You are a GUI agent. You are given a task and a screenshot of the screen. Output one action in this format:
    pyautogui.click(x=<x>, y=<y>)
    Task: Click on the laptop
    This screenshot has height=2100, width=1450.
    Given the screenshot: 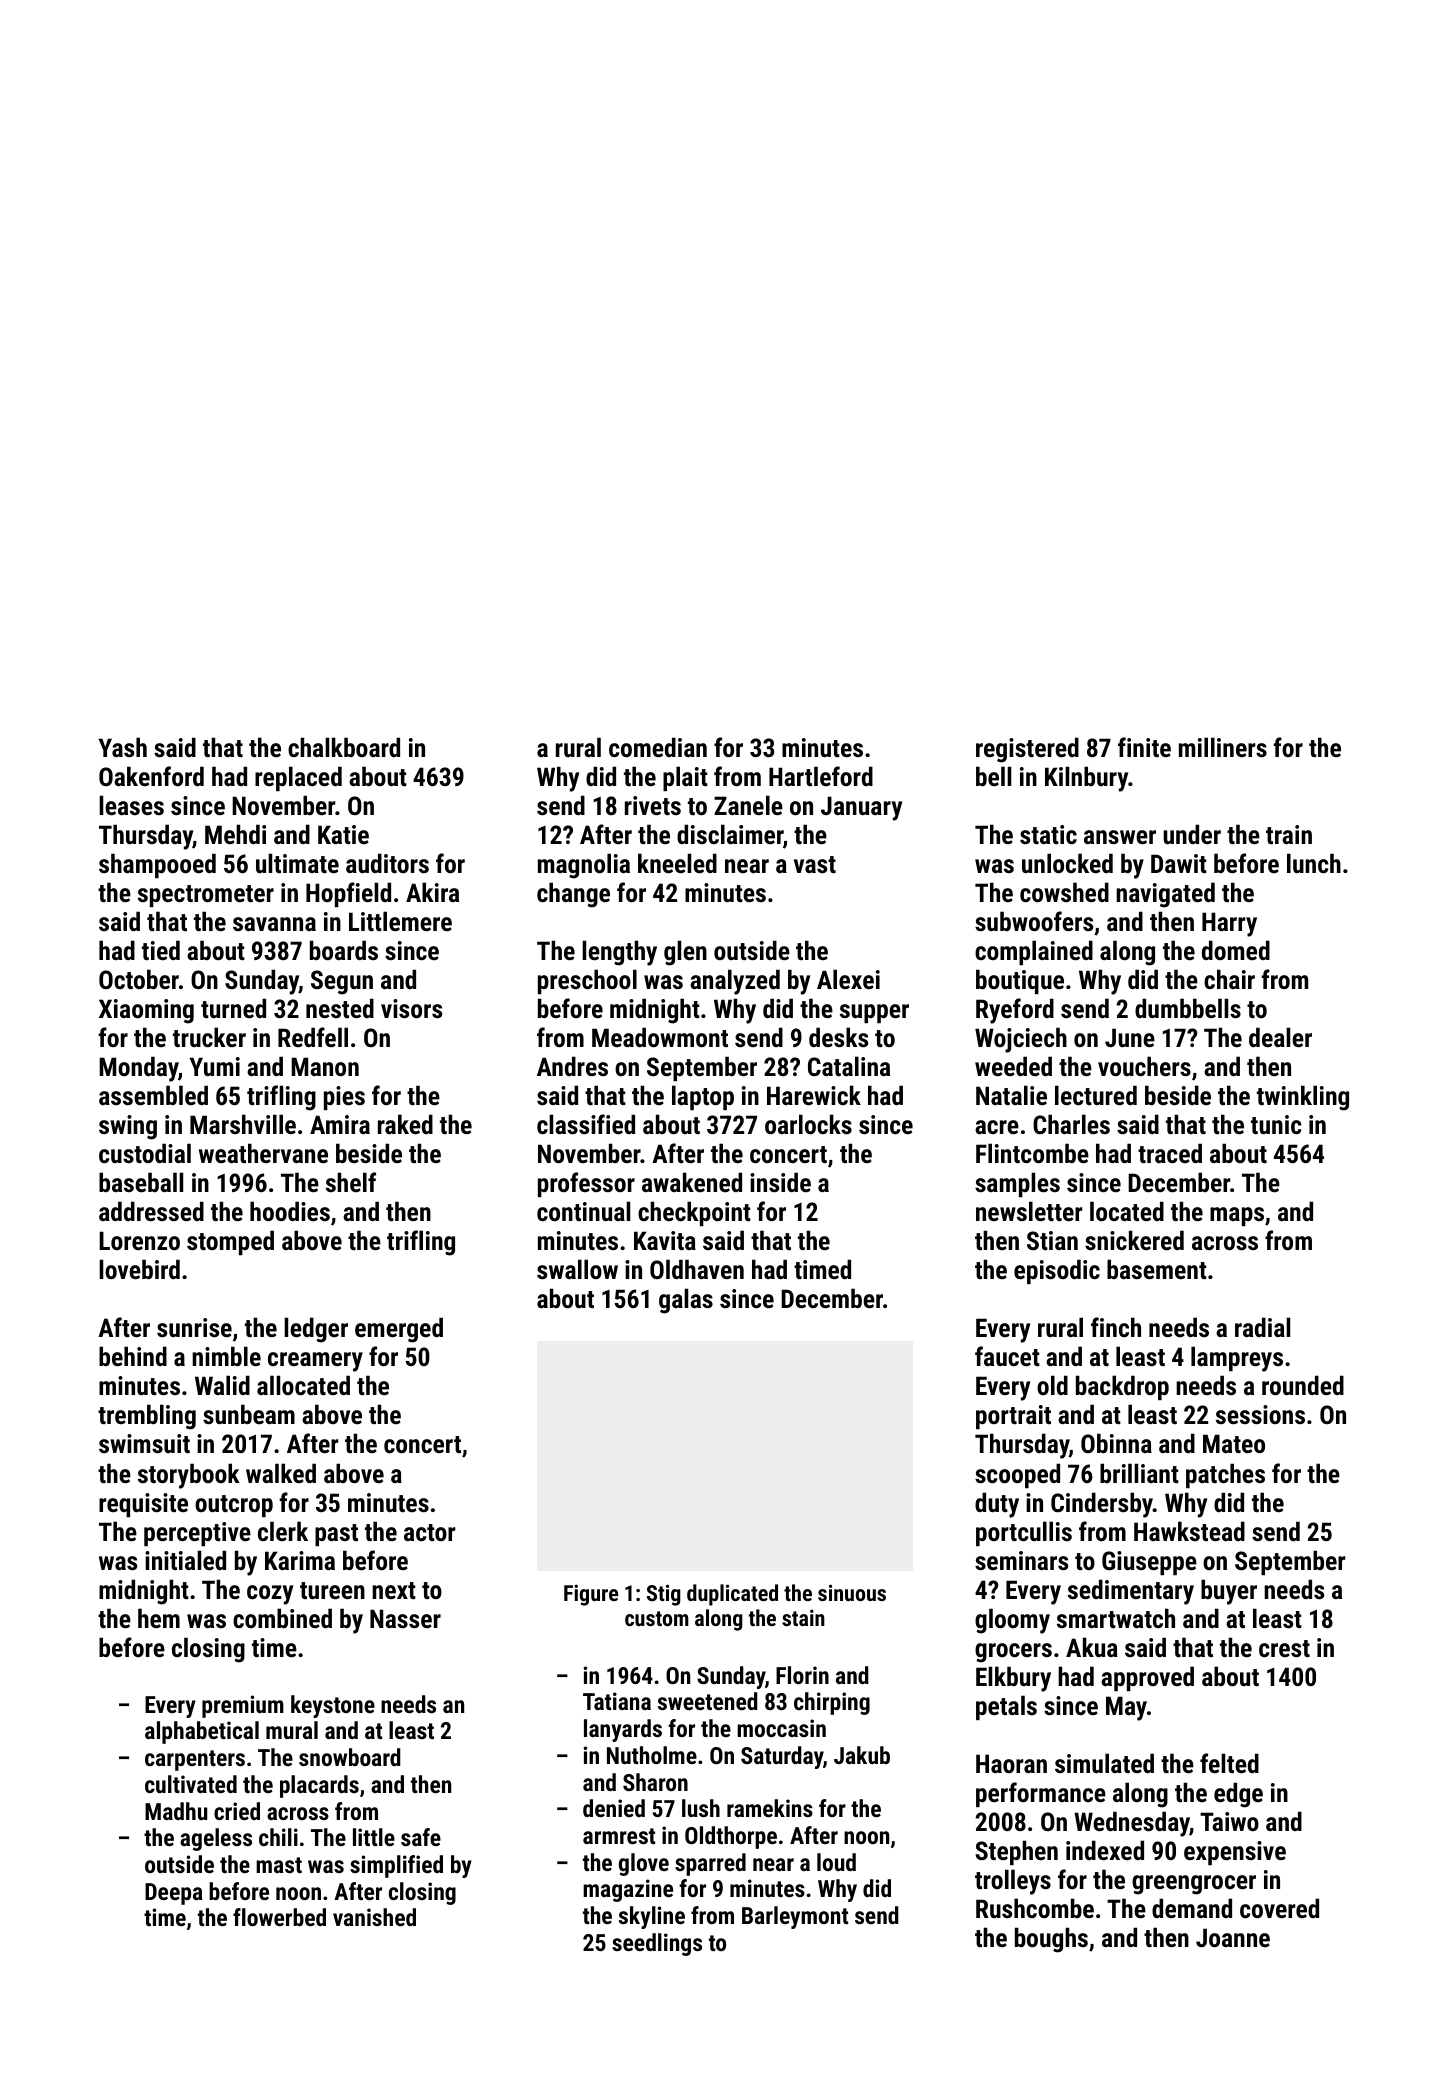 What is the action you would take?
    pyautogui.click(x=703, y=1097)
